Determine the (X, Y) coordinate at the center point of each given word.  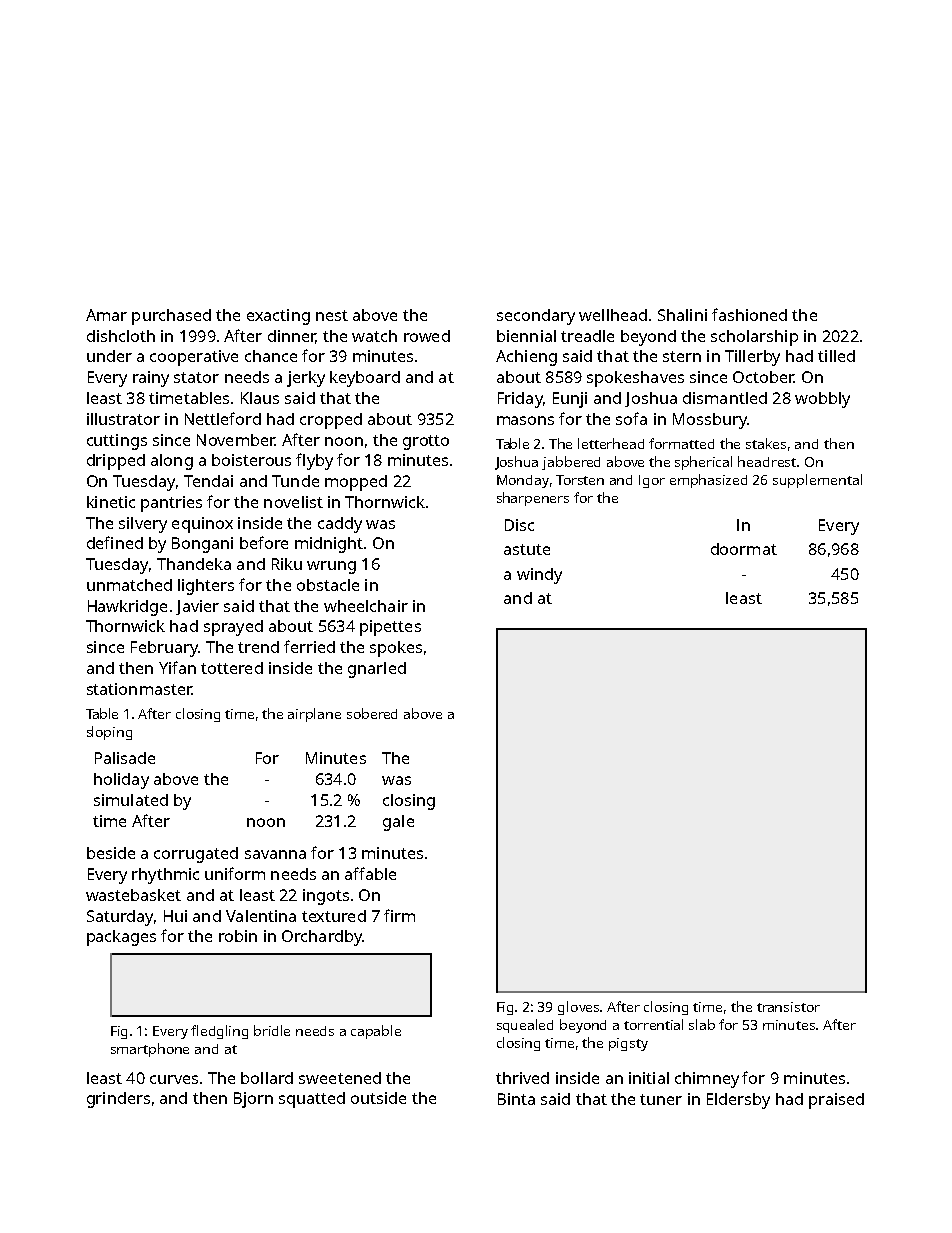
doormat (744, 549)
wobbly (822, 400)
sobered (372, 713)
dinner (292, 337)
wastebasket (133, 895)
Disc (519, 525)
